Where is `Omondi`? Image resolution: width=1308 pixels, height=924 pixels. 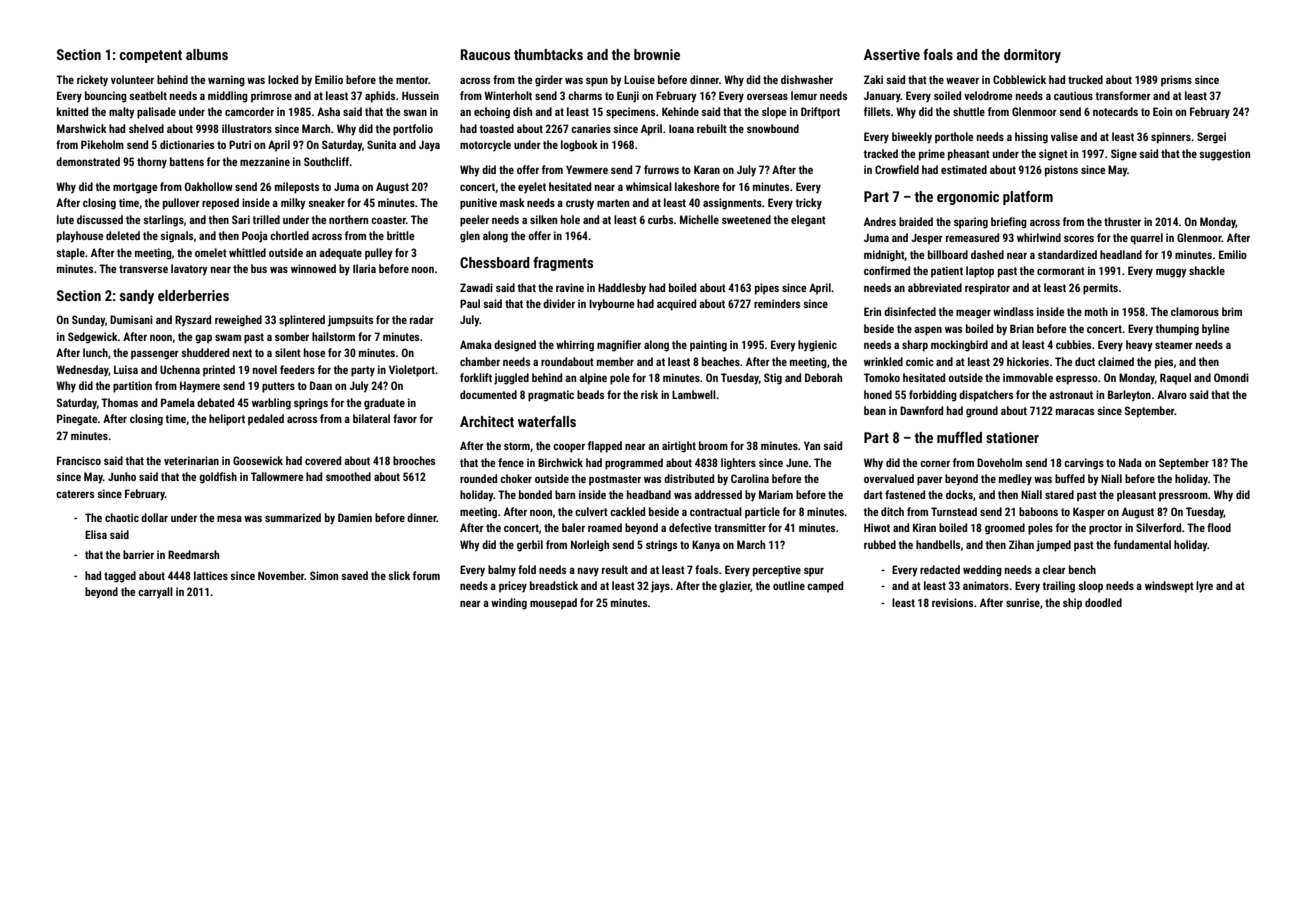
Omondi is located at coordinates (1231, 377).
